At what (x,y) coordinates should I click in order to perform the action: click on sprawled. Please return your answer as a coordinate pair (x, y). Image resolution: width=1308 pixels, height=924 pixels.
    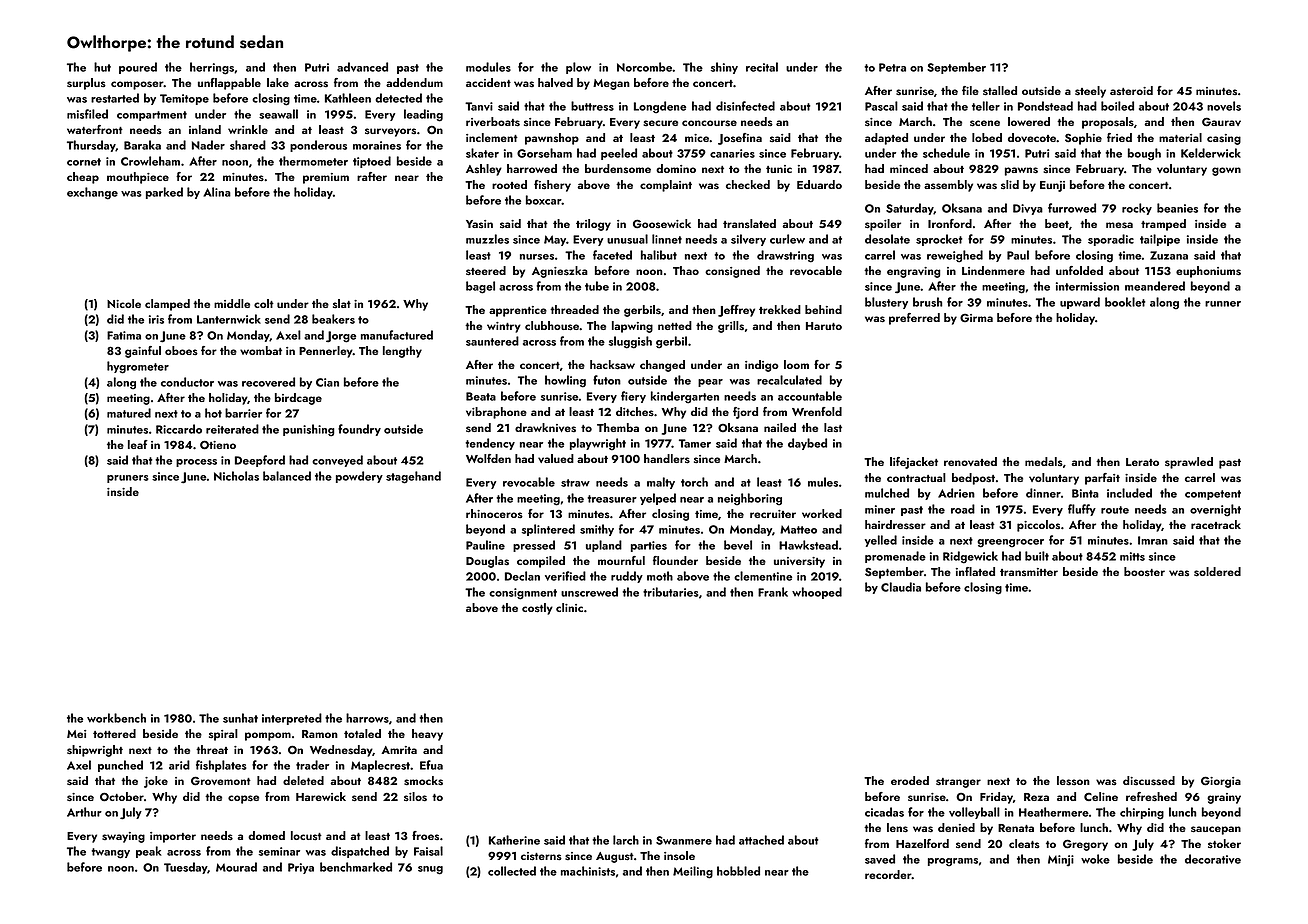
    Looking at the image, I should click on (1189, 463).
